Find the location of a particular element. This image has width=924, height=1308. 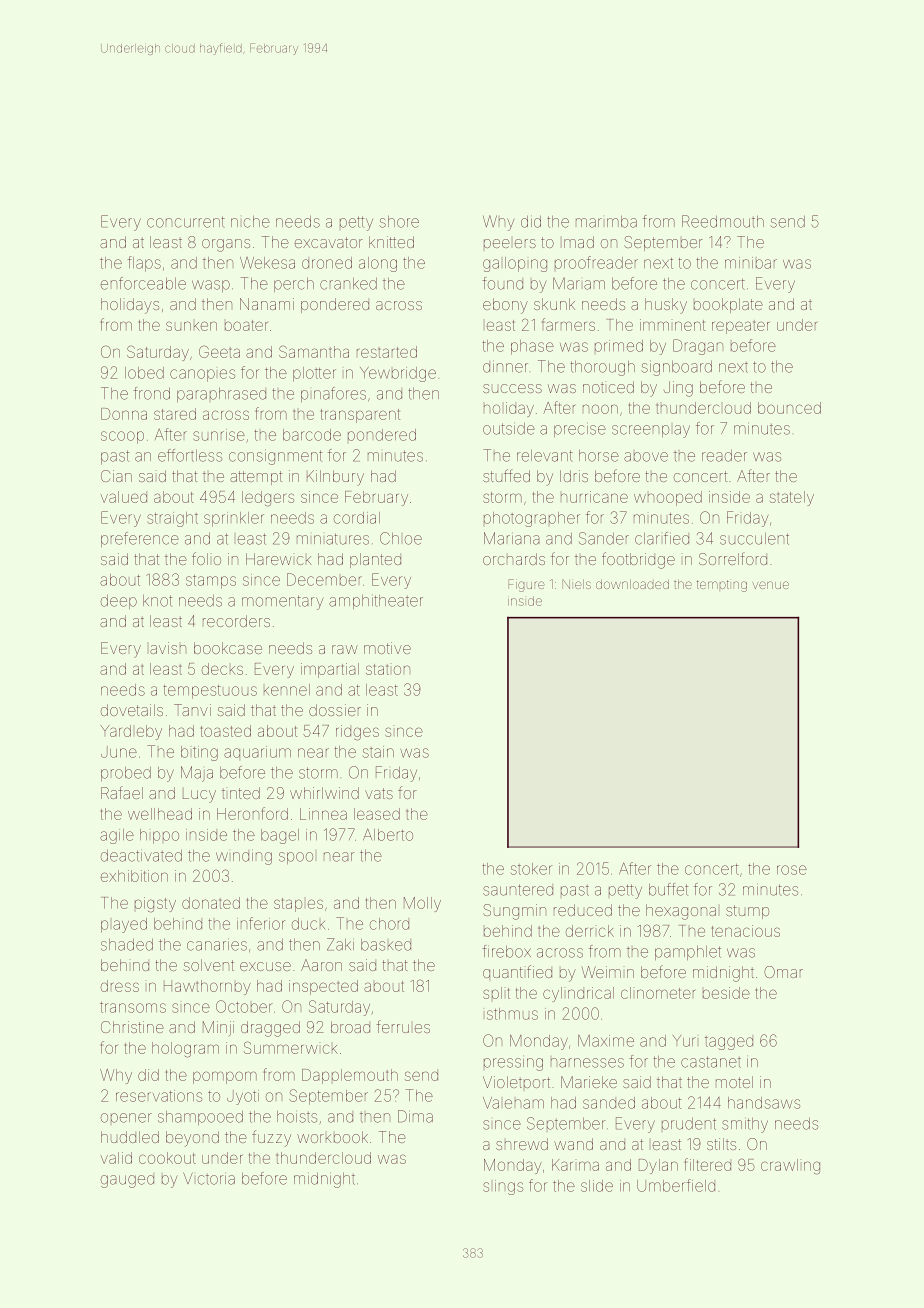

shore is located at coordinates (399, 222).
